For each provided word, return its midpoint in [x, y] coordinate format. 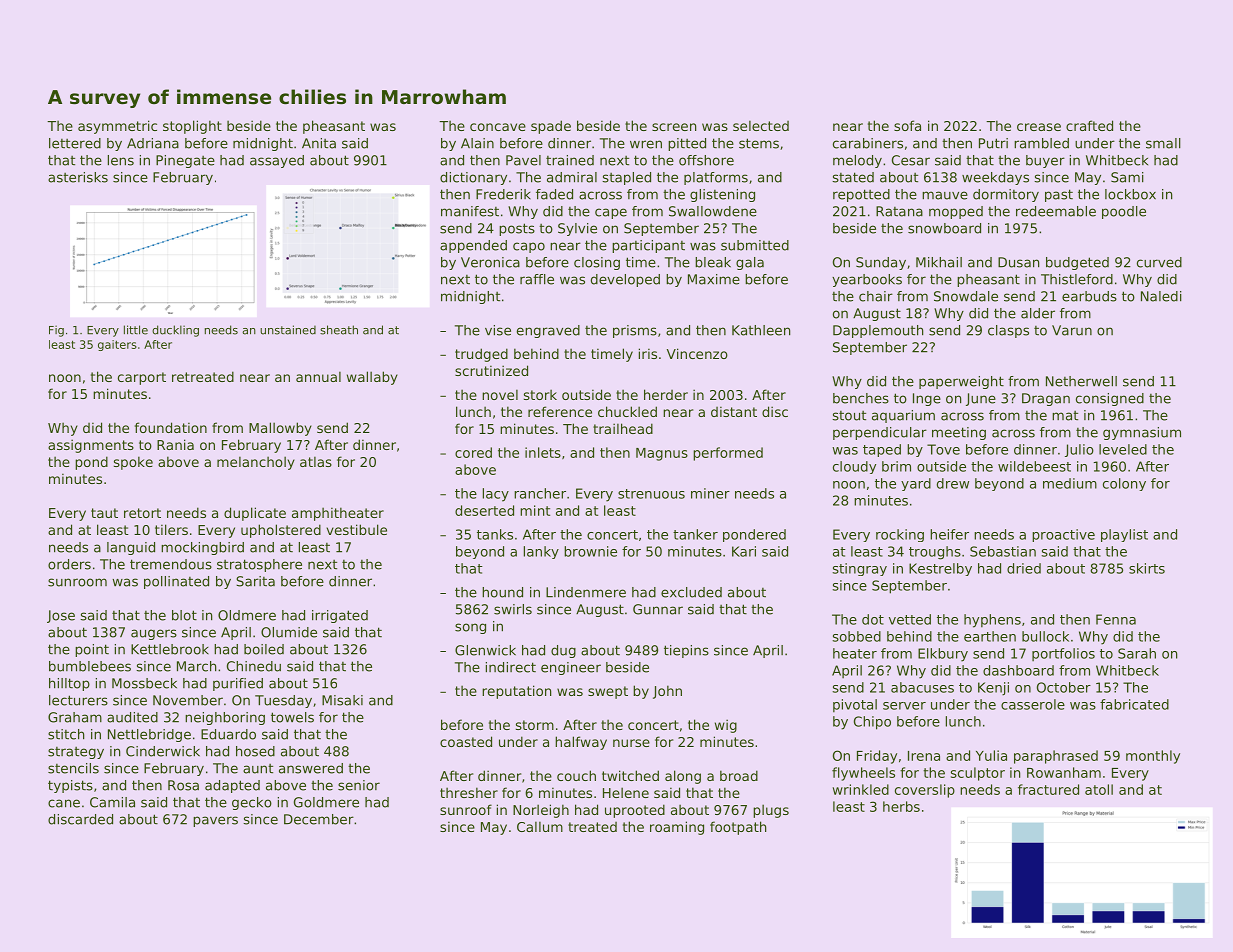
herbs [901, 806]
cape [611, 213]
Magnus [662, 454]
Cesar [911, 160]
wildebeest [1034, 466]
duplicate [255, 514]
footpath [738, 828]
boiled [264, 649]
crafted [1089, 125]
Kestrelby [940, 569]
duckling [175, 331]
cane [64, 803]
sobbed [856, 636]
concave [498, 127]
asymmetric [117, 127]
